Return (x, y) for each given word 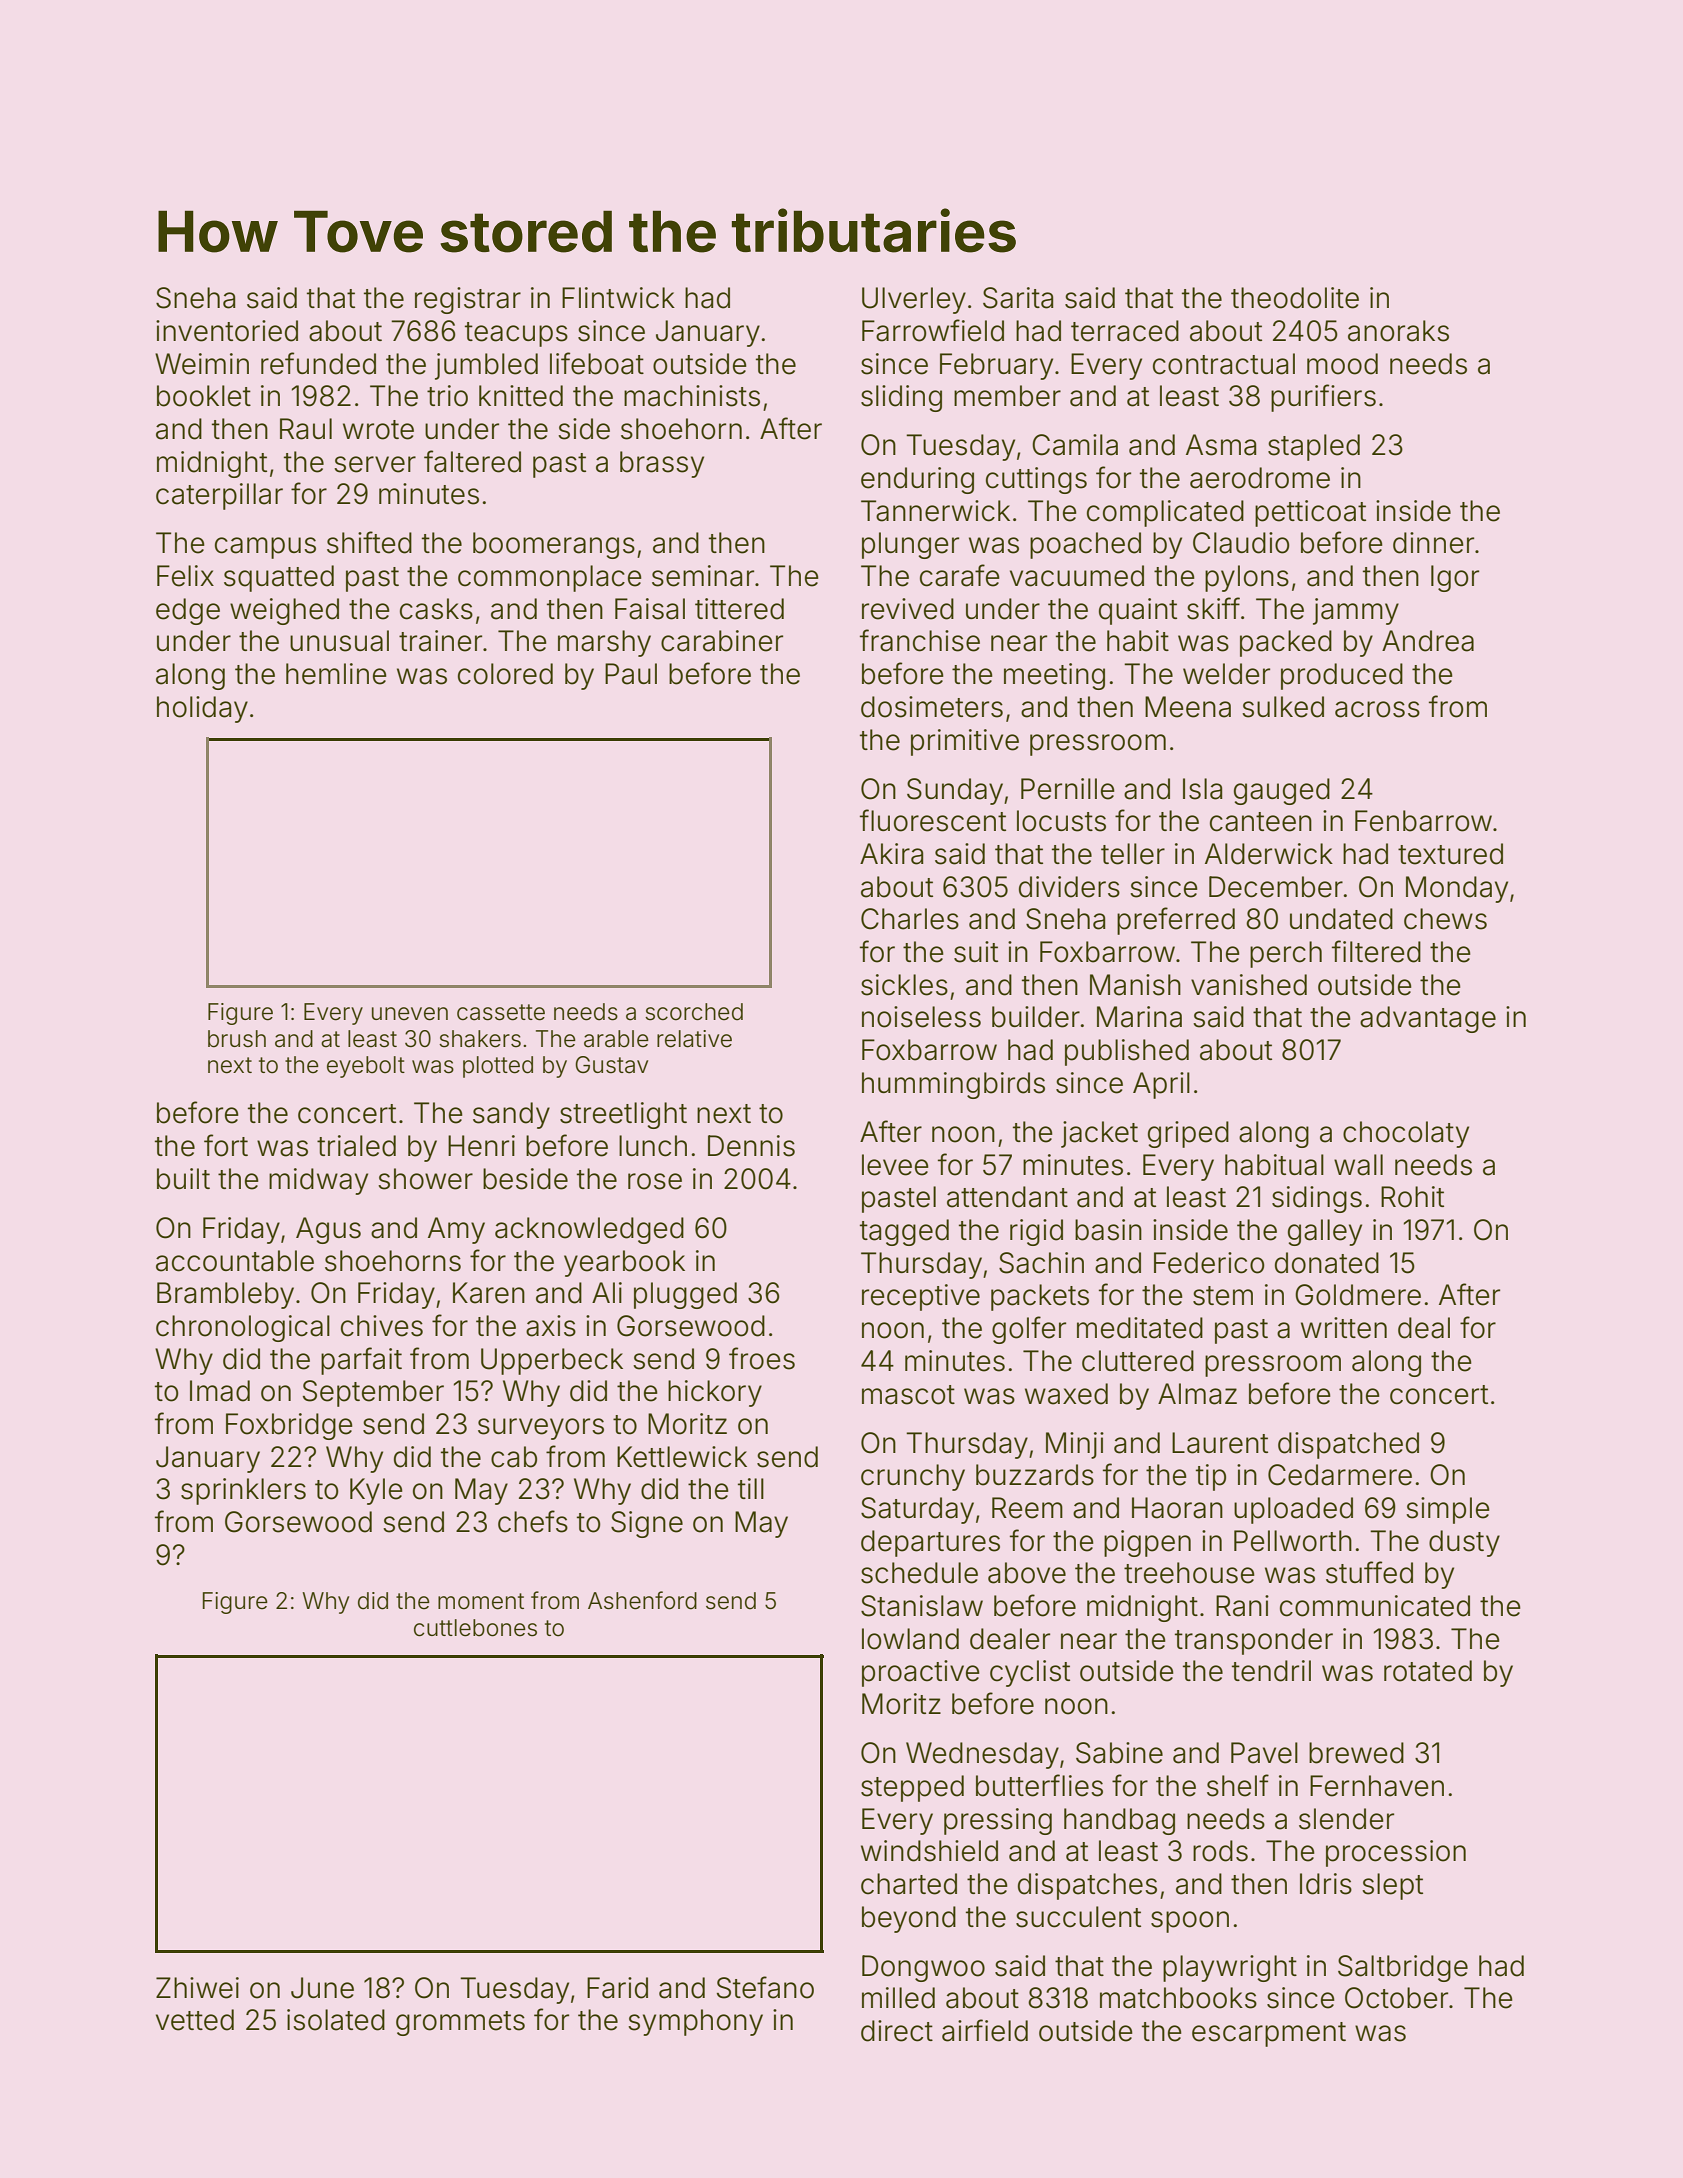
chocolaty (1406, 1134)
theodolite (1295, 298)
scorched (694, 1012)
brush (237, 1039)
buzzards (1035, 1475)
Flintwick (618, 298)
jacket (1099, 1134)
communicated (1375, 1606)
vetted (195, 2020)
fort (226, 1145)
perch (1286, 954)
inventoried (227, 331)
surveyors (541, 1429)
